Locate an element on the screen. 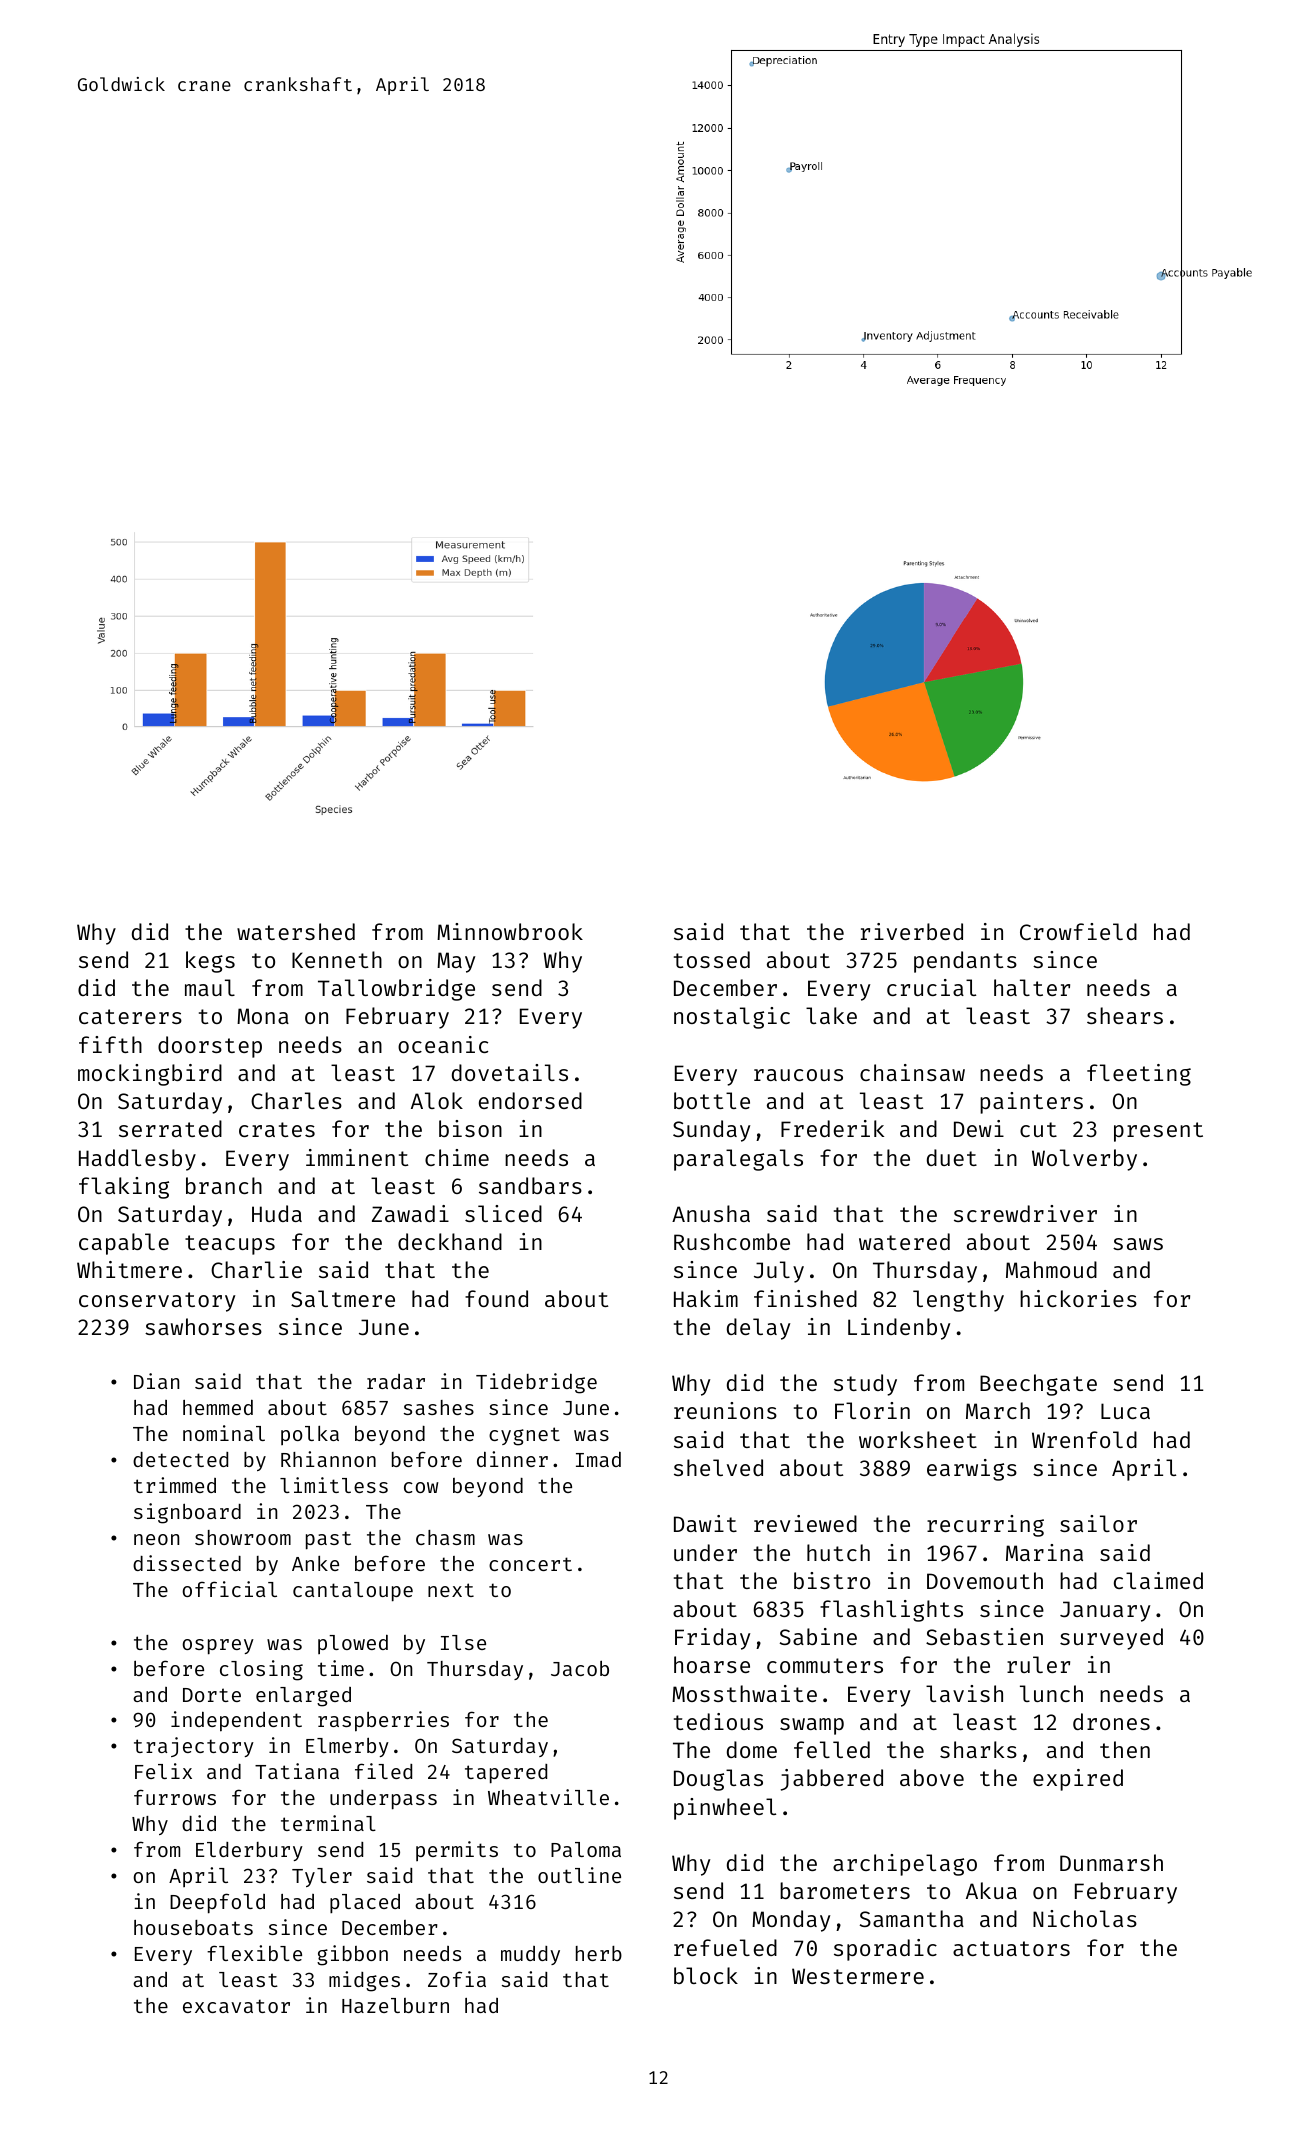 The height and width of the screenshot is (2133, 1295). Whitmere is located at coordinates (129, 1269).
